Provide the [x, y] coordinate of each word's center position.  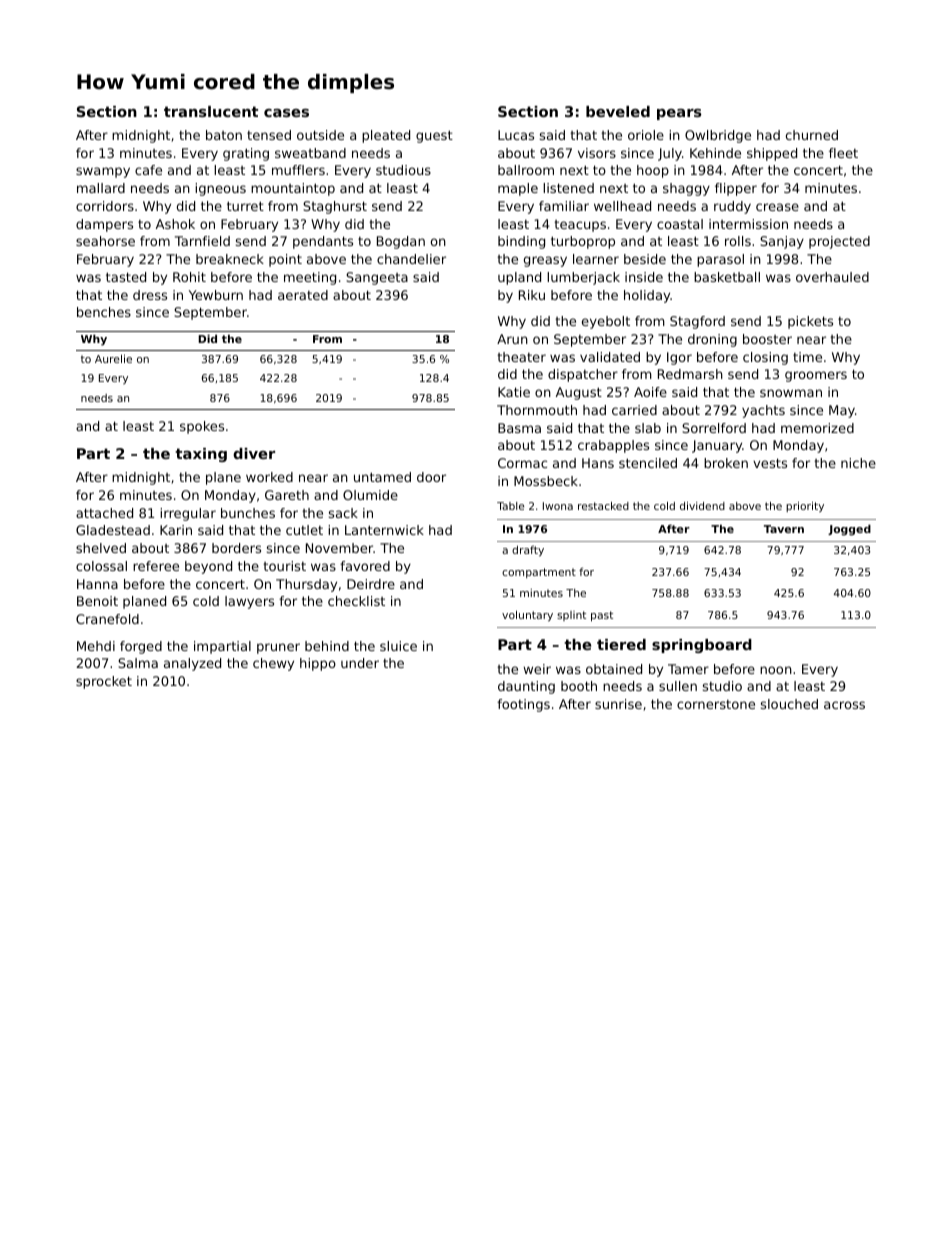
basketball [727, 277]
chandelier [411, 259]
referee [156, 566]
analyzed [192, 664]
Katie [514, 392]
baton [224, 135]
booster [767, 339]
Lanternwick [384, 530]
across [844, 705]
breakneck [230, 259]
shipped [772, 154]
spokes [202, 427]
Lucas [516, 135]
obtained [614, 669]
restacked [603, 506]
